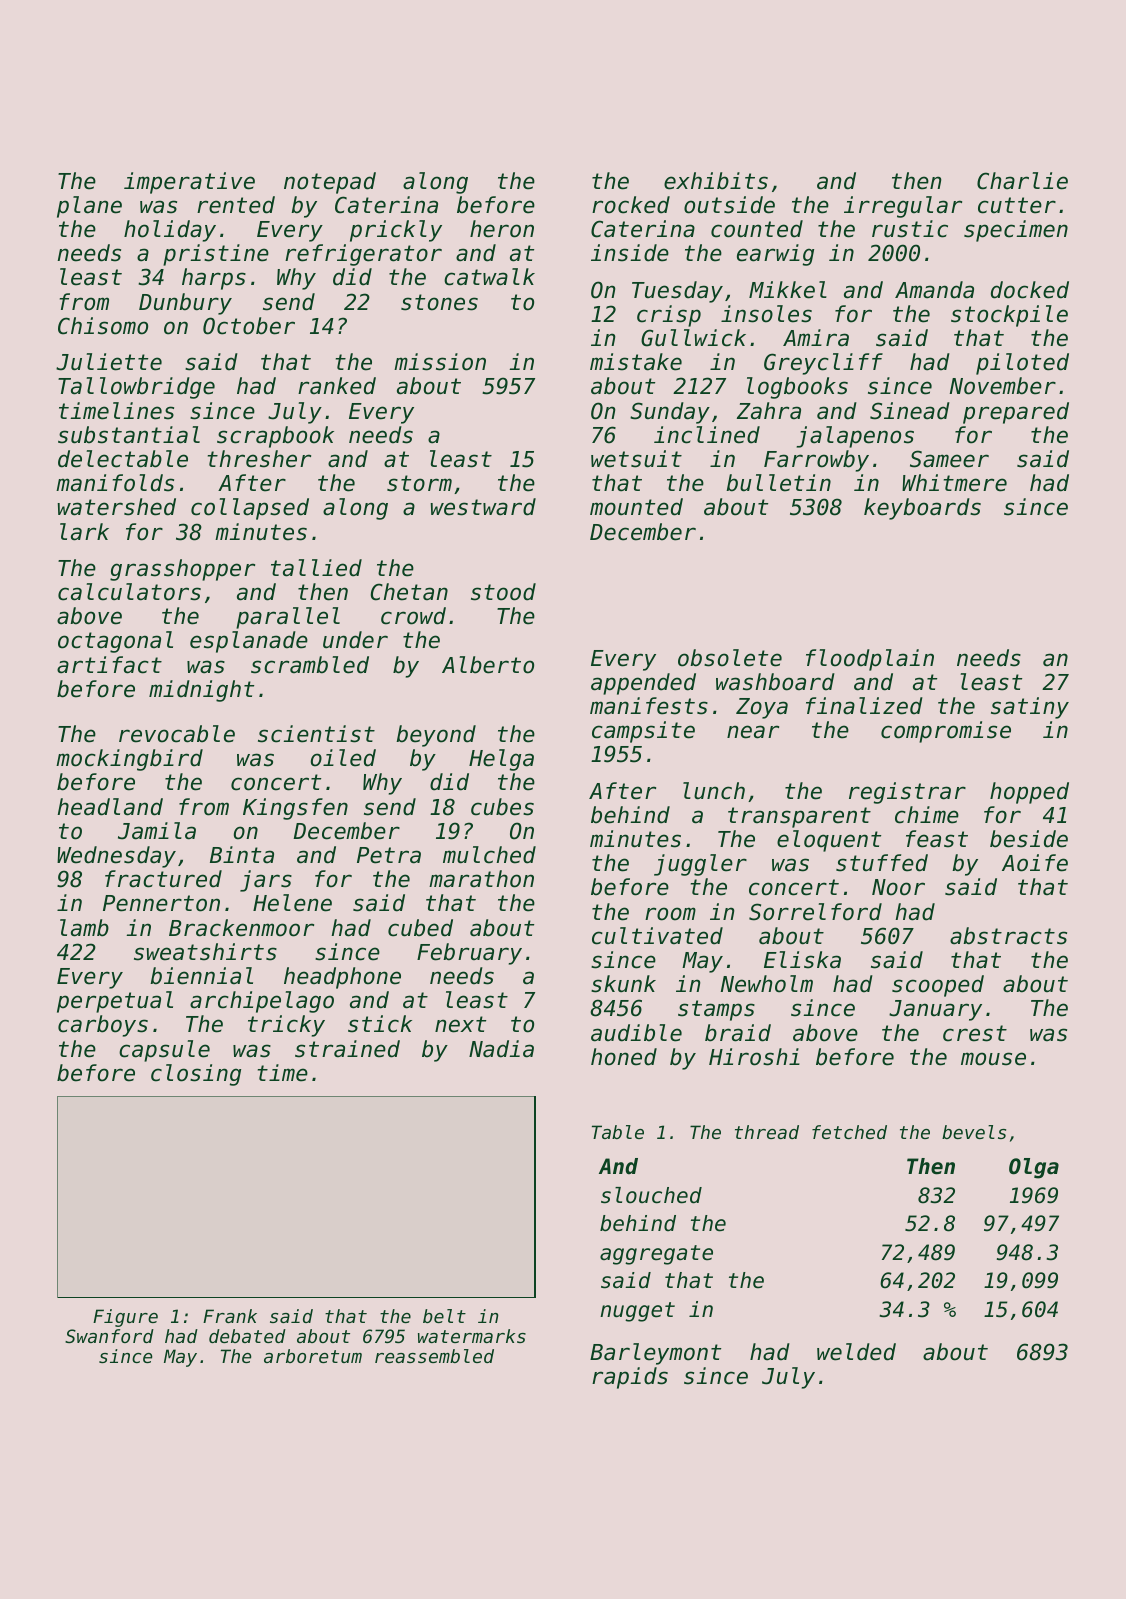 Image resolution: width=1126 pixels, height=1599 pixels. I want to click on fetched, so click(849, 1132).
